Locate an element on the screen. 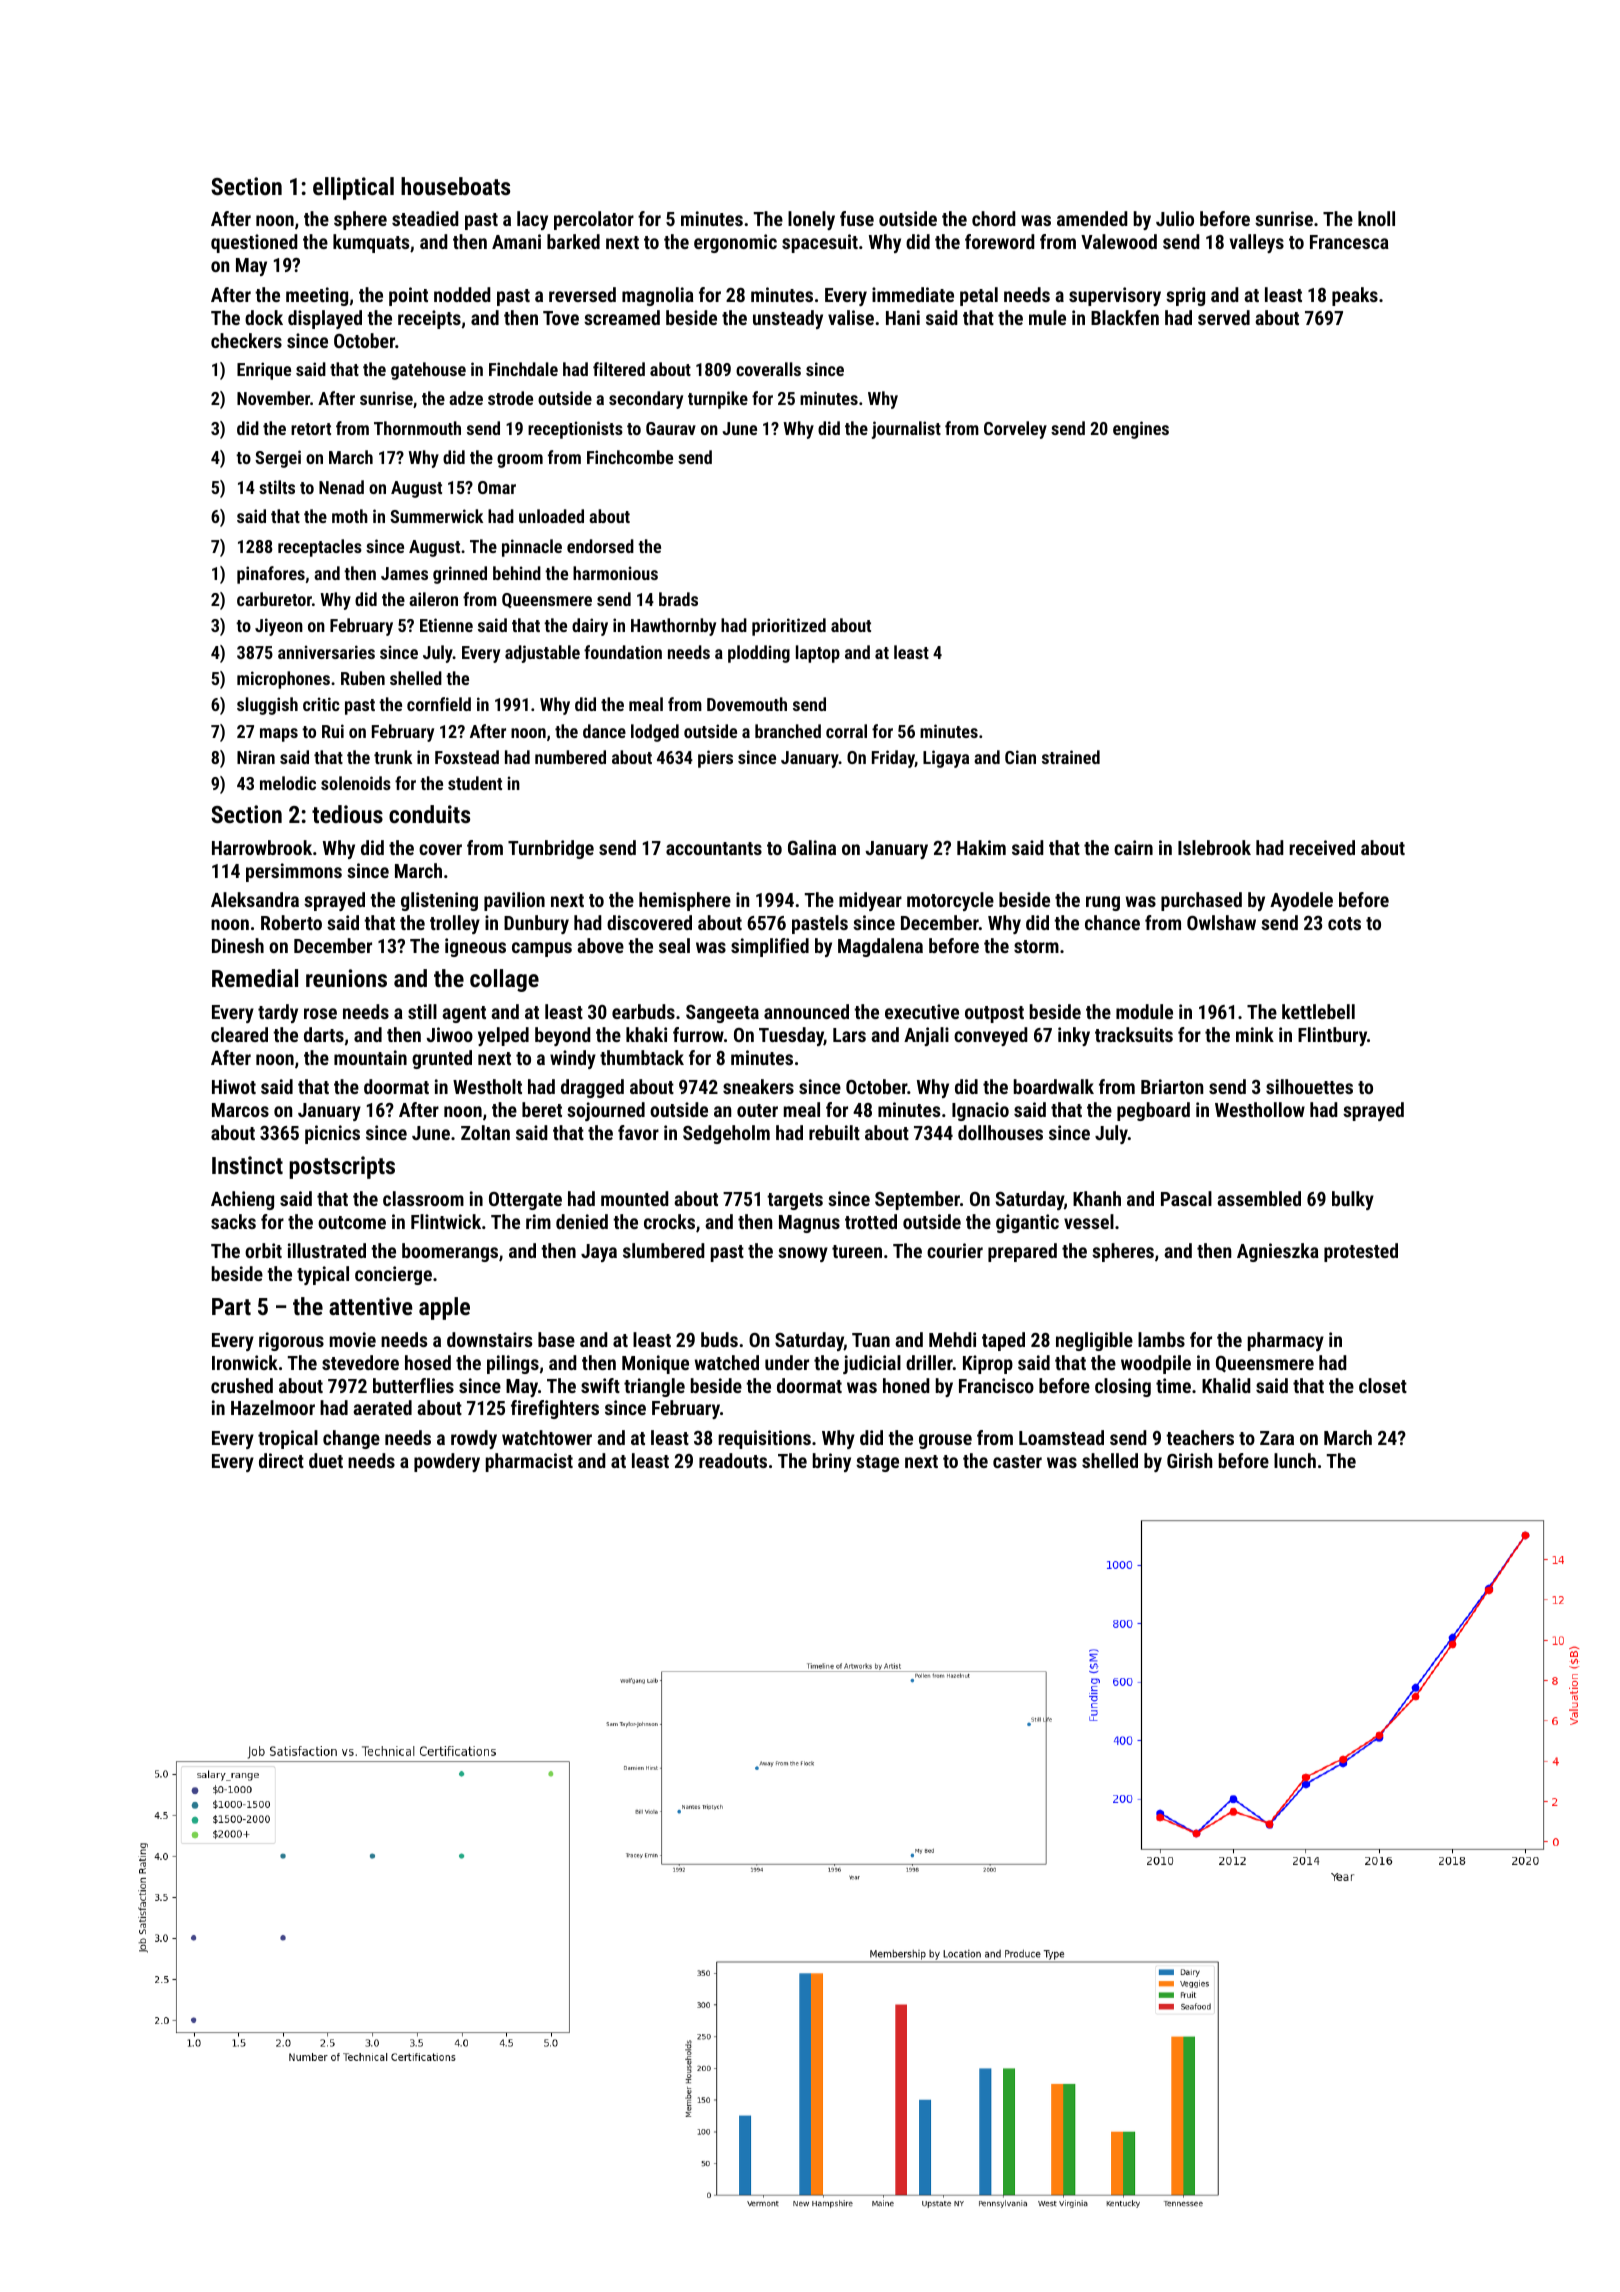 This screenshot has width=1620, height=2292. sneakers is located at coordinates (758, 1086).
